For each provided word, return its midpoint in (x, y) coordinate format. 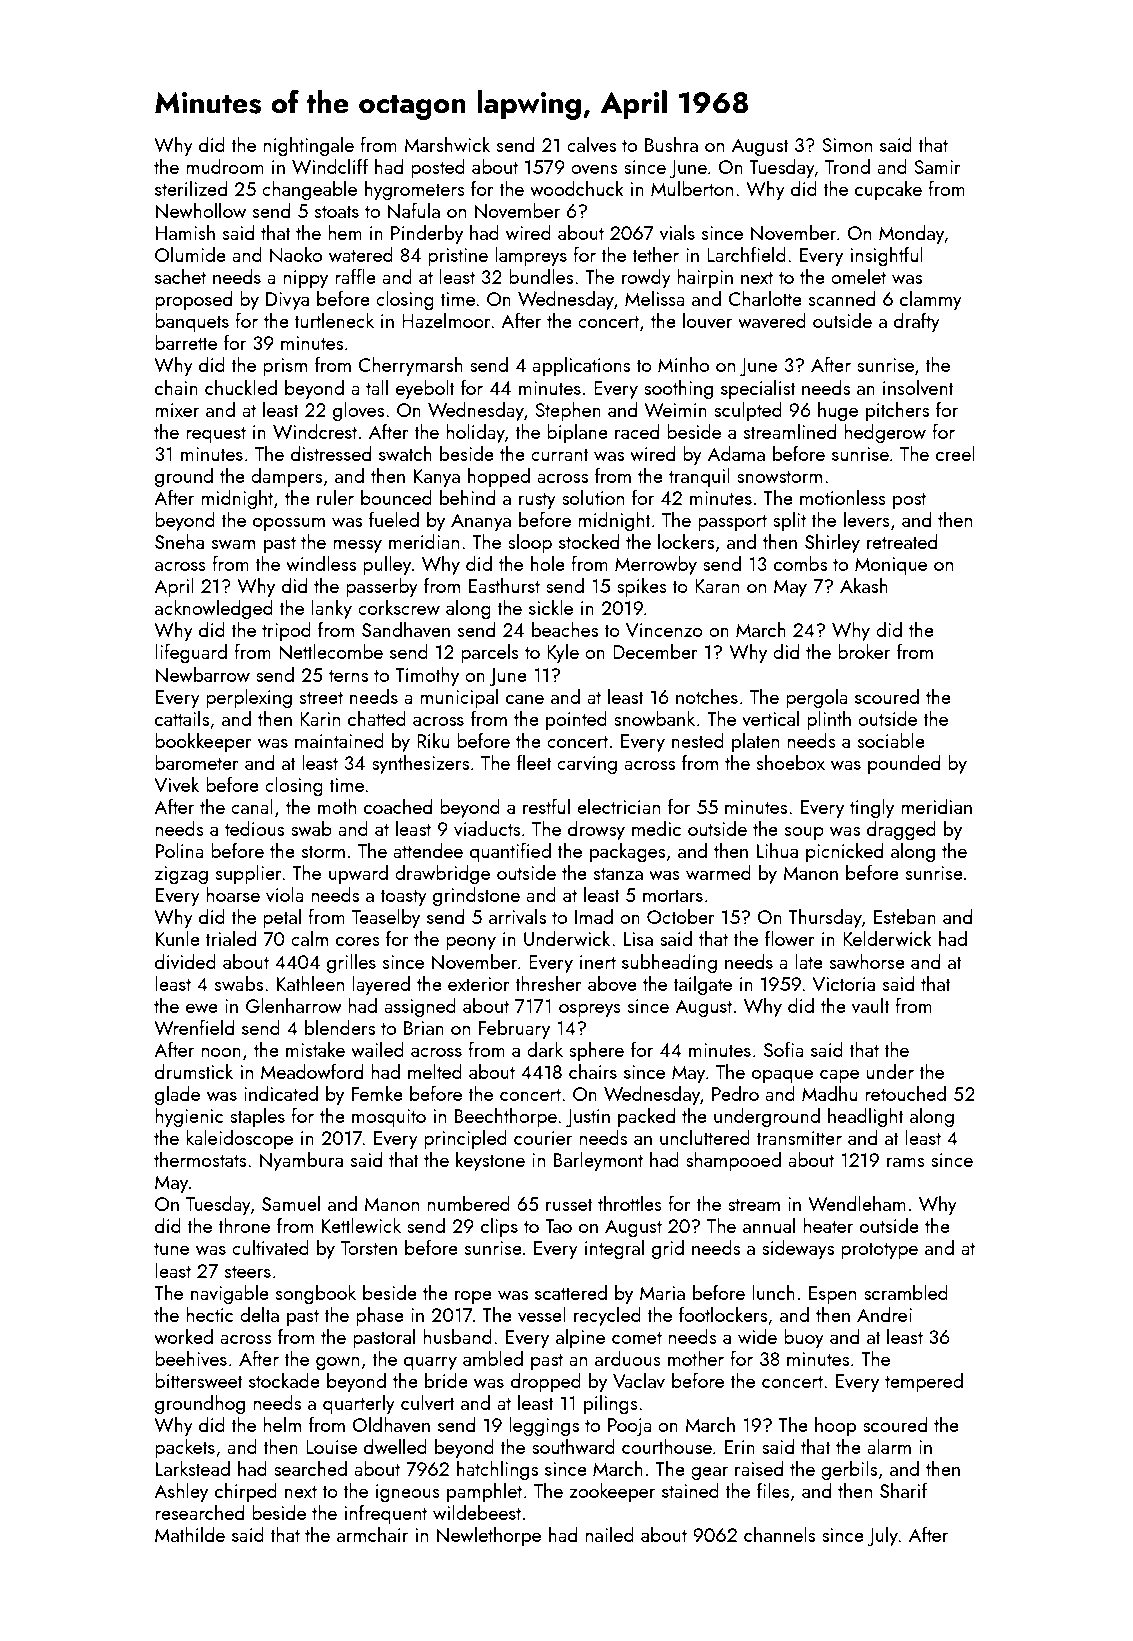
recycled (607, 1317)
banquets (192, 322)
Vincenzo (664, 630)
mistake (315, 1049)
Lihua (777, 850)
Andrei (884, 1314)
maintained (339, 740)
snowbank (654, 718)
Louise (331, 1447)
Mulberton (692, 188)
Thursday (825, 919)
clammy (931, 301)
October (681, 916)
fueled (394, 519)
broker (864, 651)
